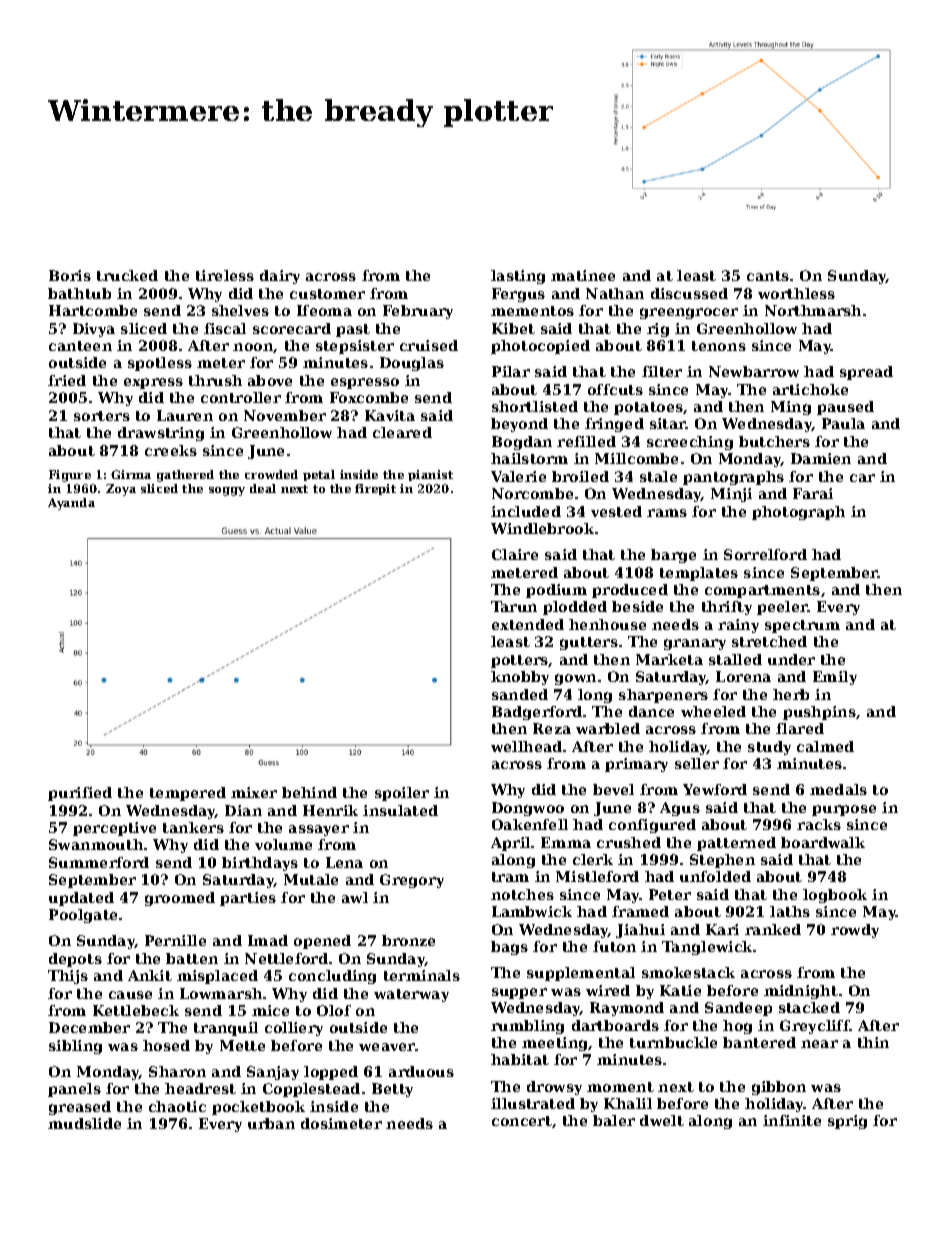  Describe the element at coordinates (768, 276) in the document. I see `cants` at that location.
